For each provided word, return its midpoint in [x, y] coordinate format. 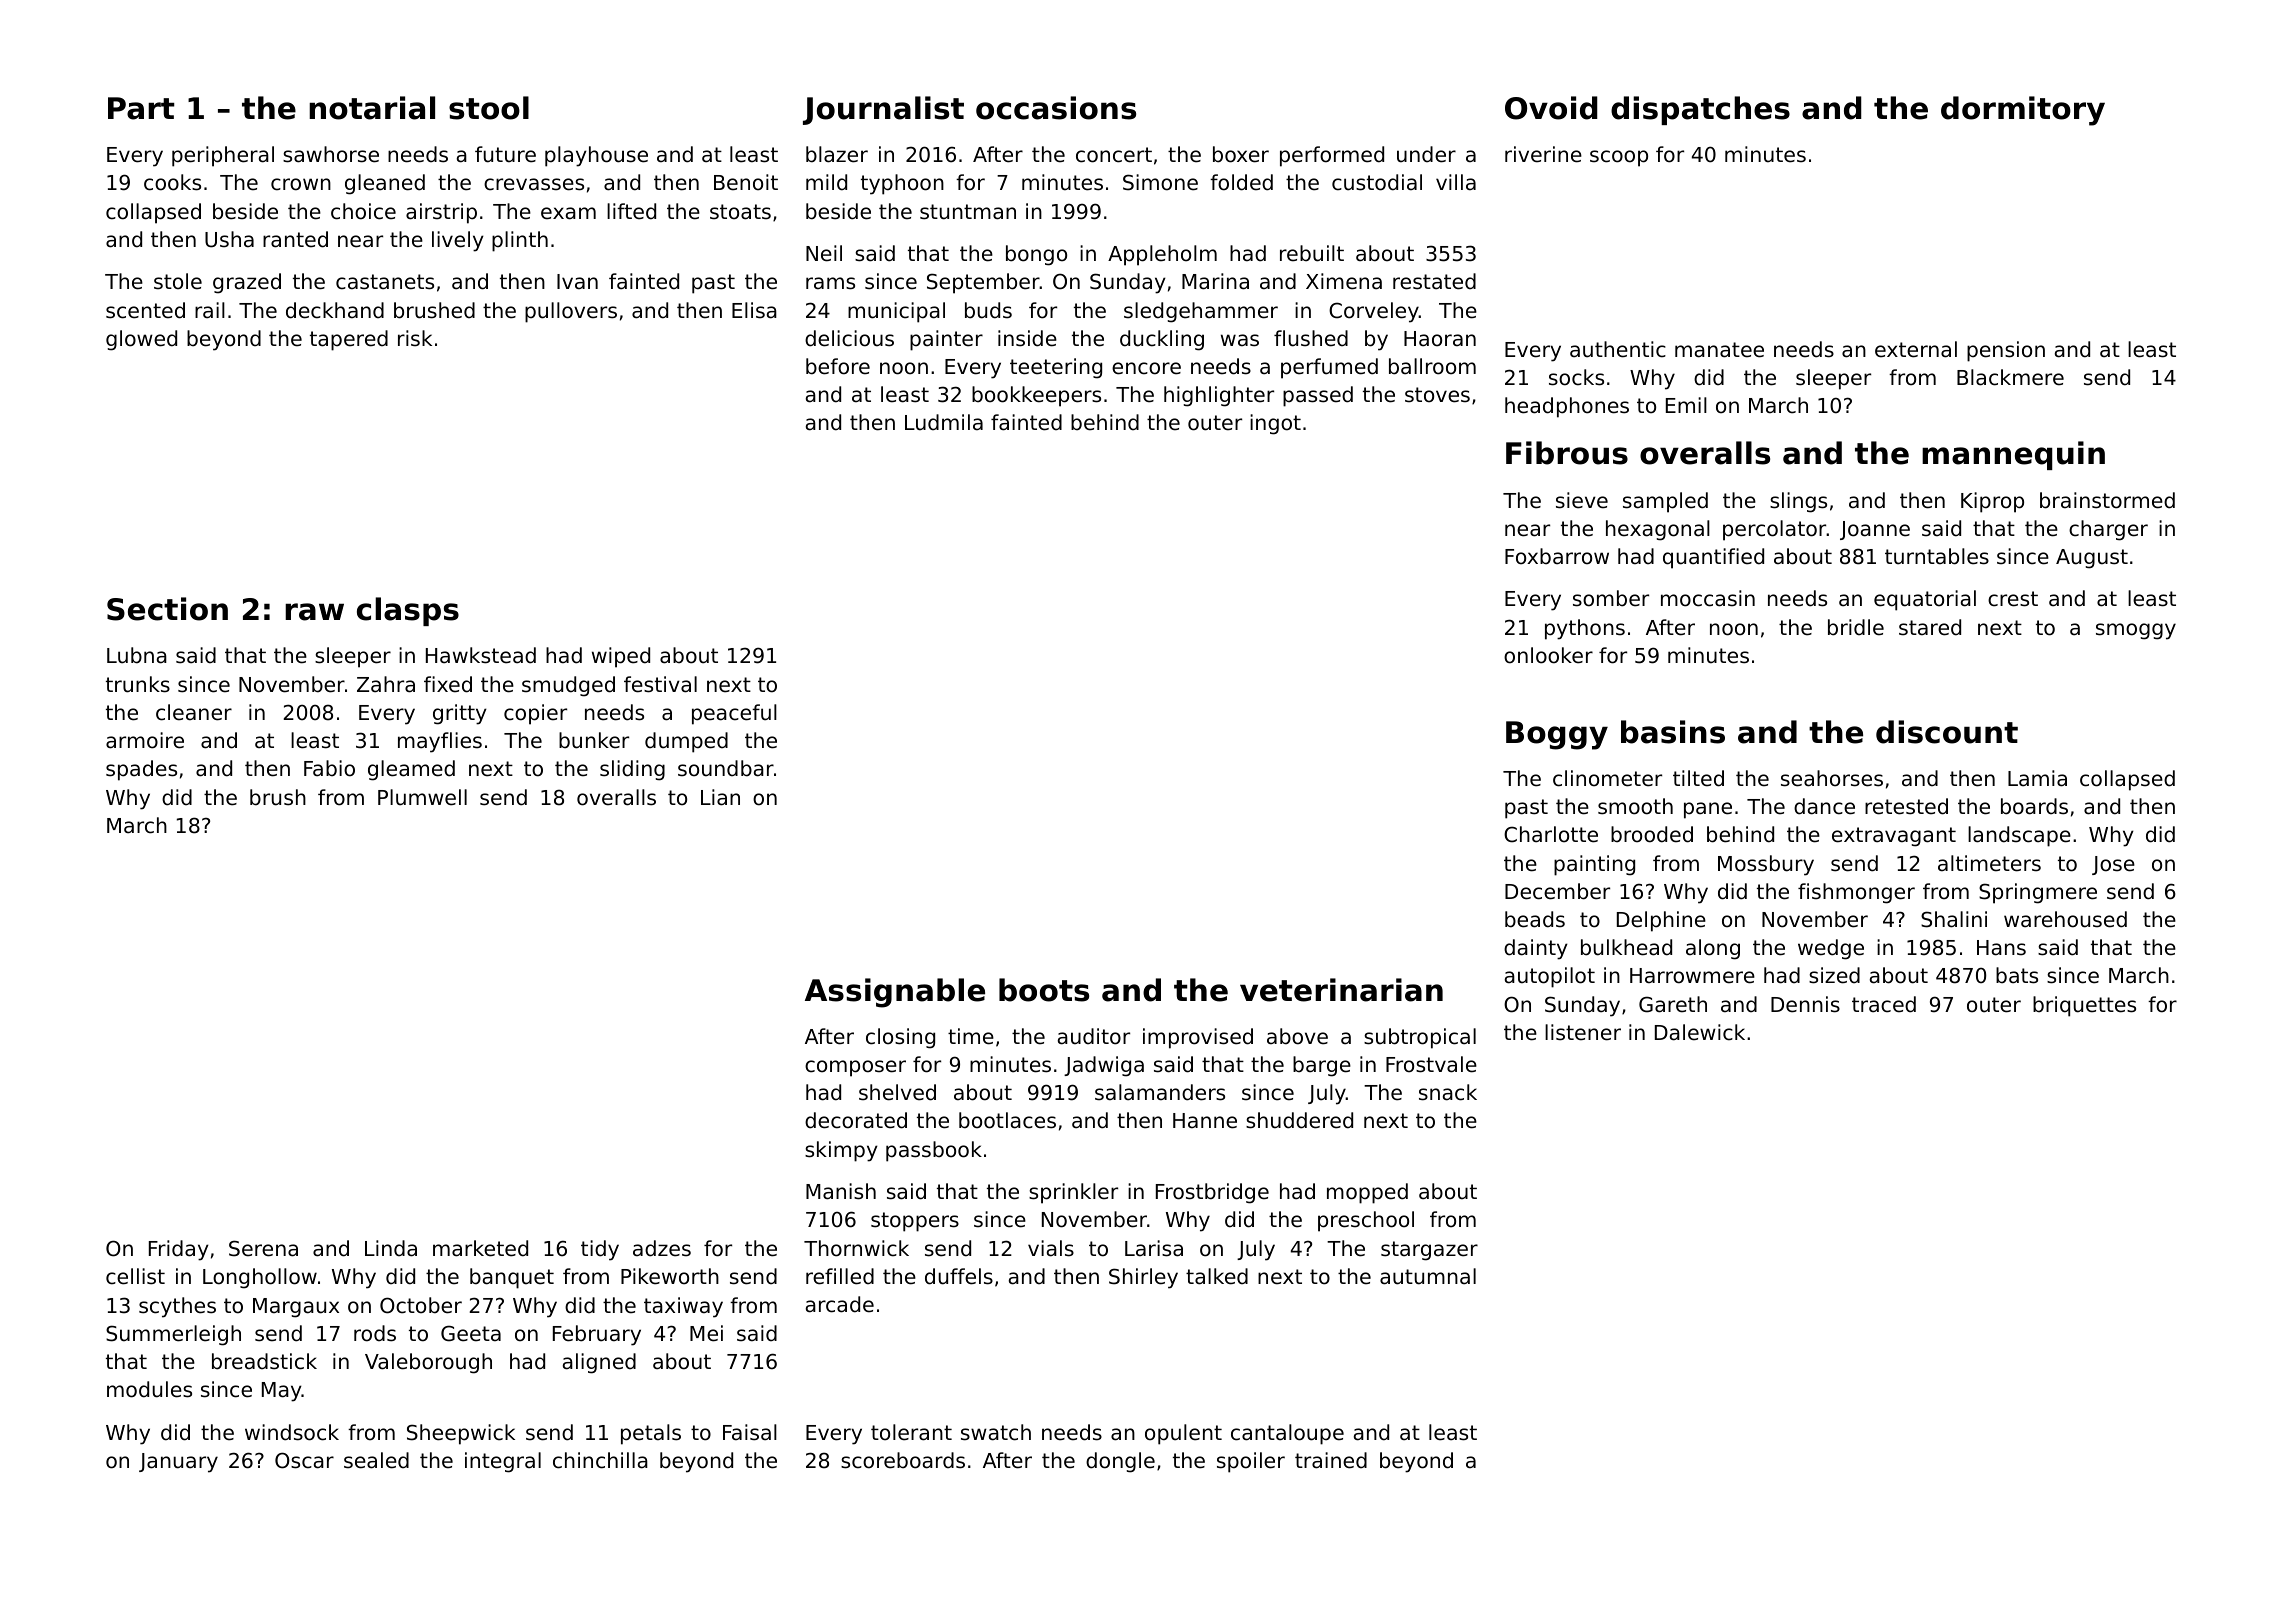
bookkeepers [1036, 396]
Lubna [137, 655]
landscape [2019, 836]
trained [1331, 1460]
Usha [229, 239]
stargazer [1429, 1251]
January [178, 1463]
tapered [349, 340]
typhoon [902, 184]
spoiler [1251, 1462]
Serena [263, 1248]
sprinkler [1073, 1193]
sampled [1665, 502]
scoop [1619, 158]
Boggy [1557, 735]
